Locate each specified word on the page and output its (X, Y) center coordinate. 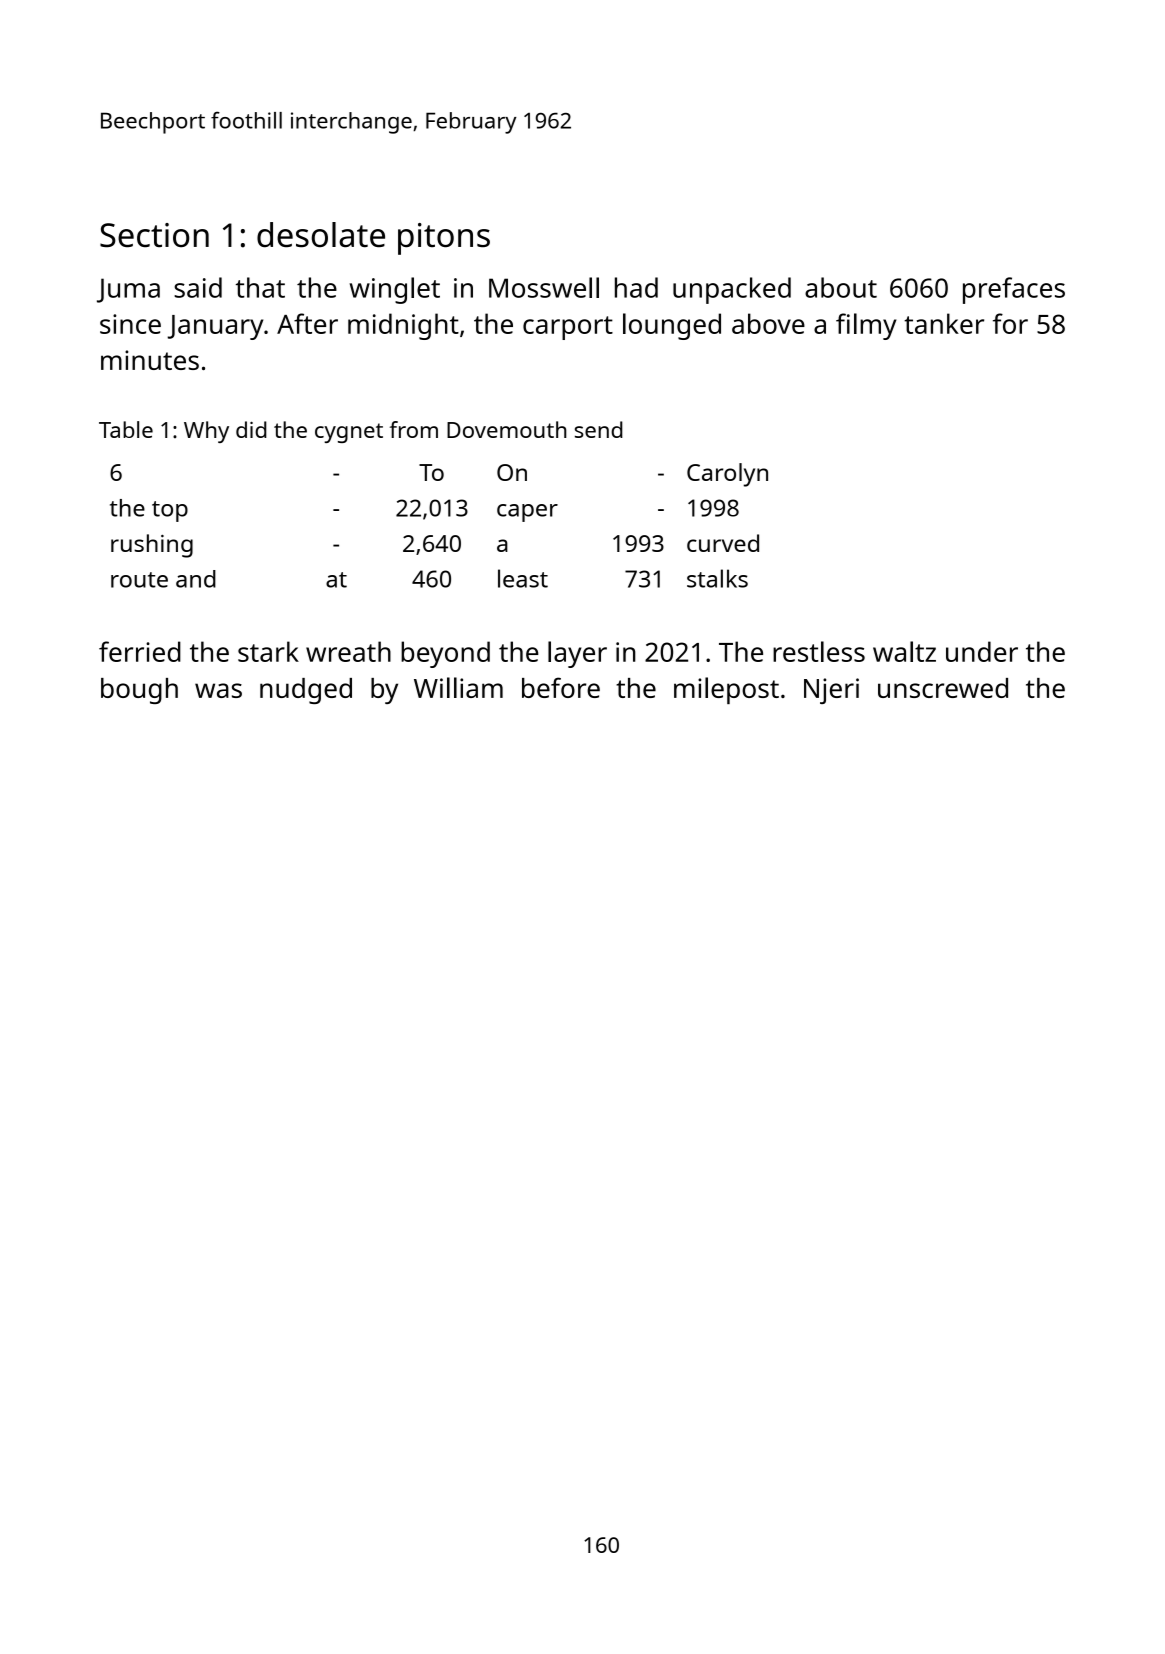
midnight (403, 326)
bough (139, 691)
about (841, 287)
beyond (445, 654)
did (251, 429)
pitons (444, 239)
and (196, 579)
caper (527, 513)
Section (154, 235)
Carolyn (727, 475)
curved (723, 543)
